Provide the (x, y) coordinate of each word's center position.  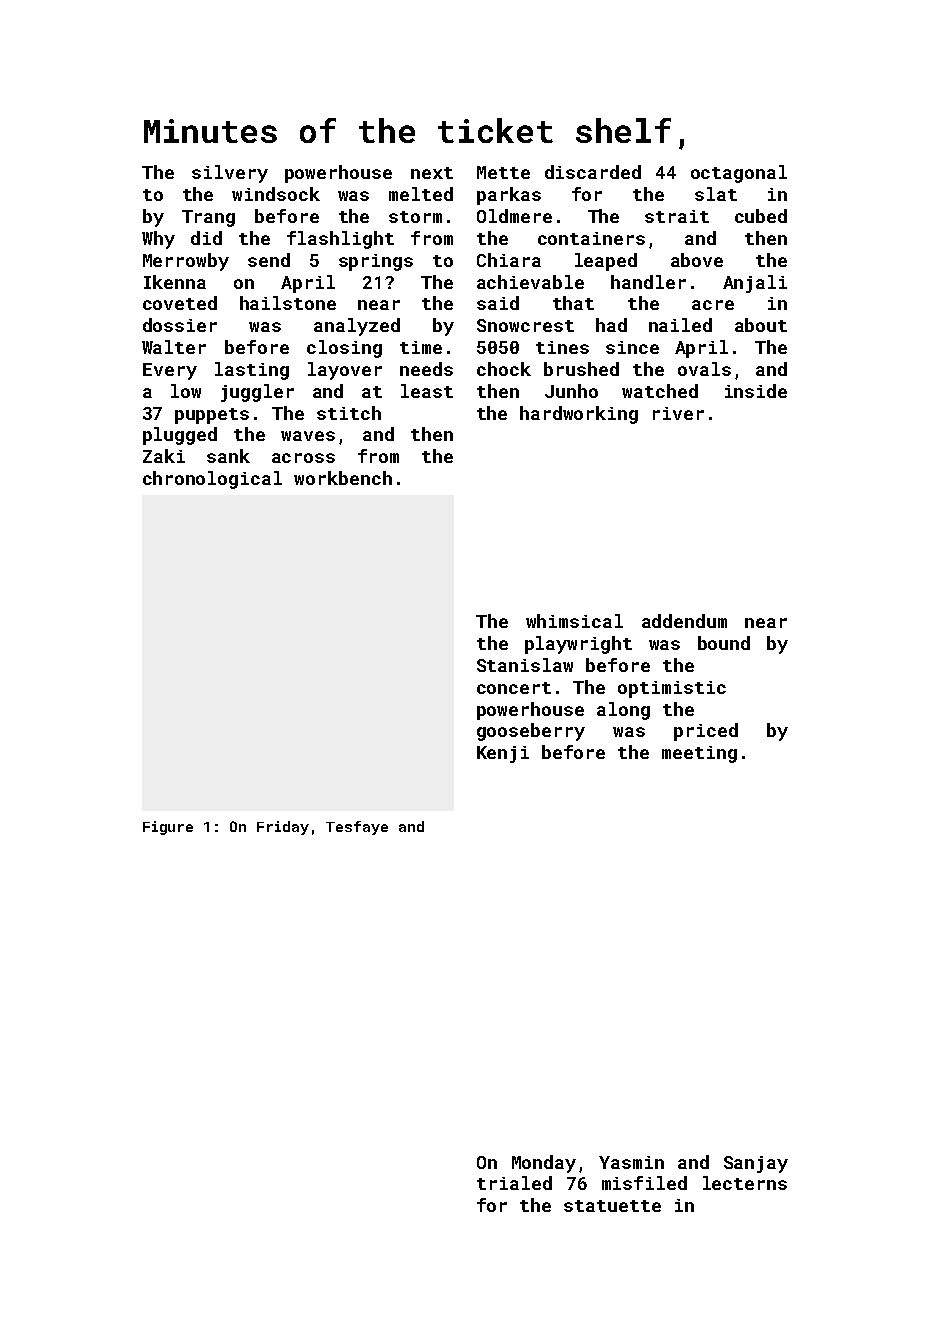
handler (648, 282)
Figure (168, 828)
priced (706, 732)
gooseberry (531, 732)
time (421, 347)
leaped (606, 262)
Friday (283, 828)
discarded (593, 172)
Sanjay (756, 1164)
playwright (578, 645)
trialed (514, 1183)
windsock (276, 194)
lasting (252, 371)
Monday (544, 1164)
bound (724, 643)
